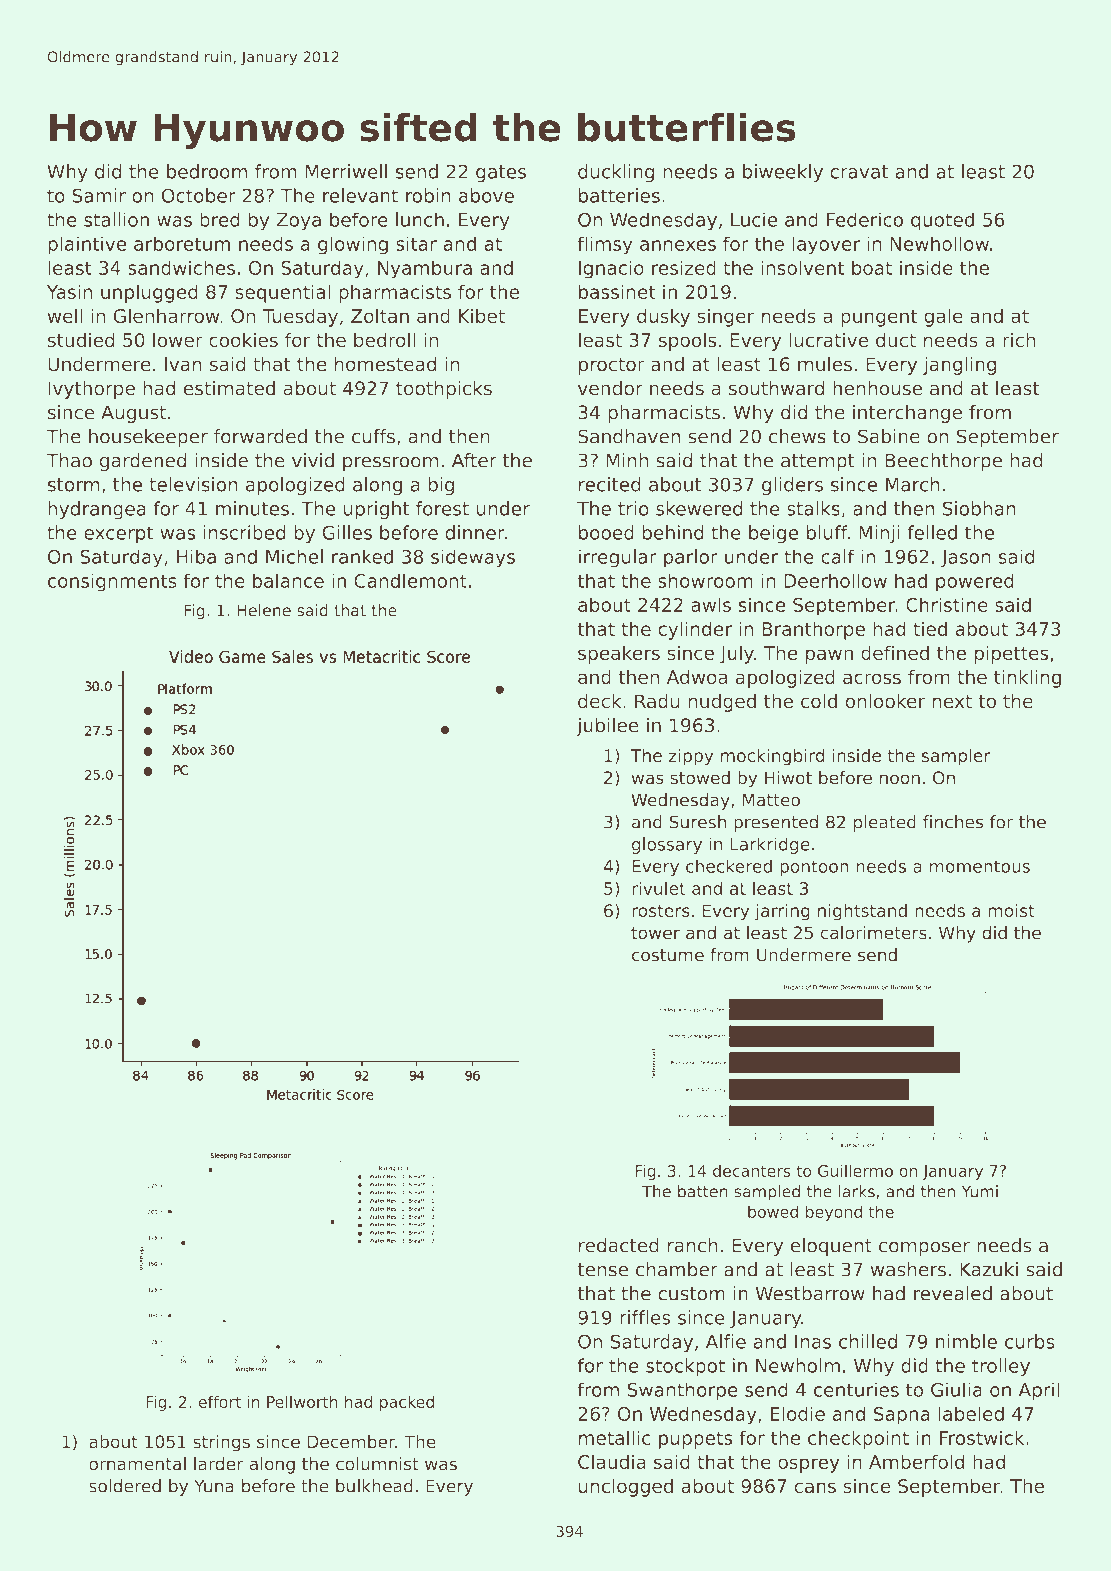 This screenshot has height=1571, width=1111. I want to click on costume, so click(667, 955).
